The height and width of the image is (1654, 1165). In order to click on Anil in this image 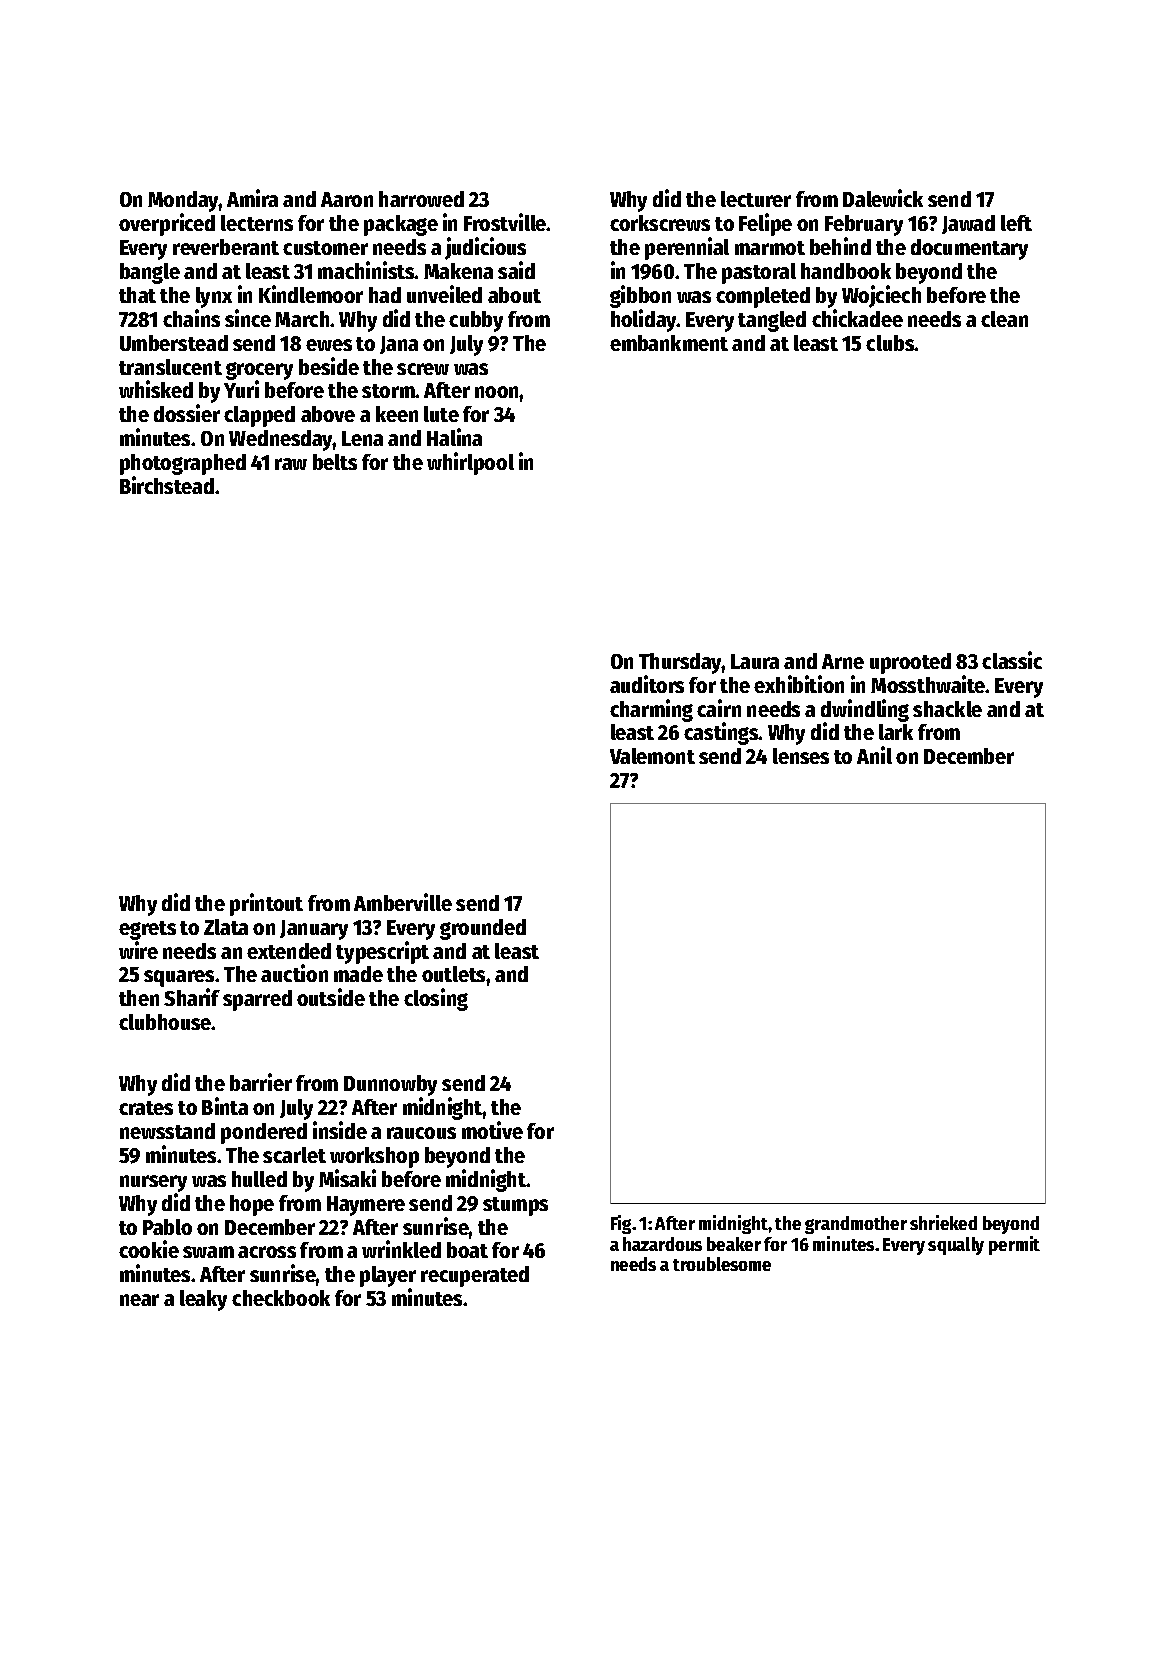, I will do `click(874, 755)`.
